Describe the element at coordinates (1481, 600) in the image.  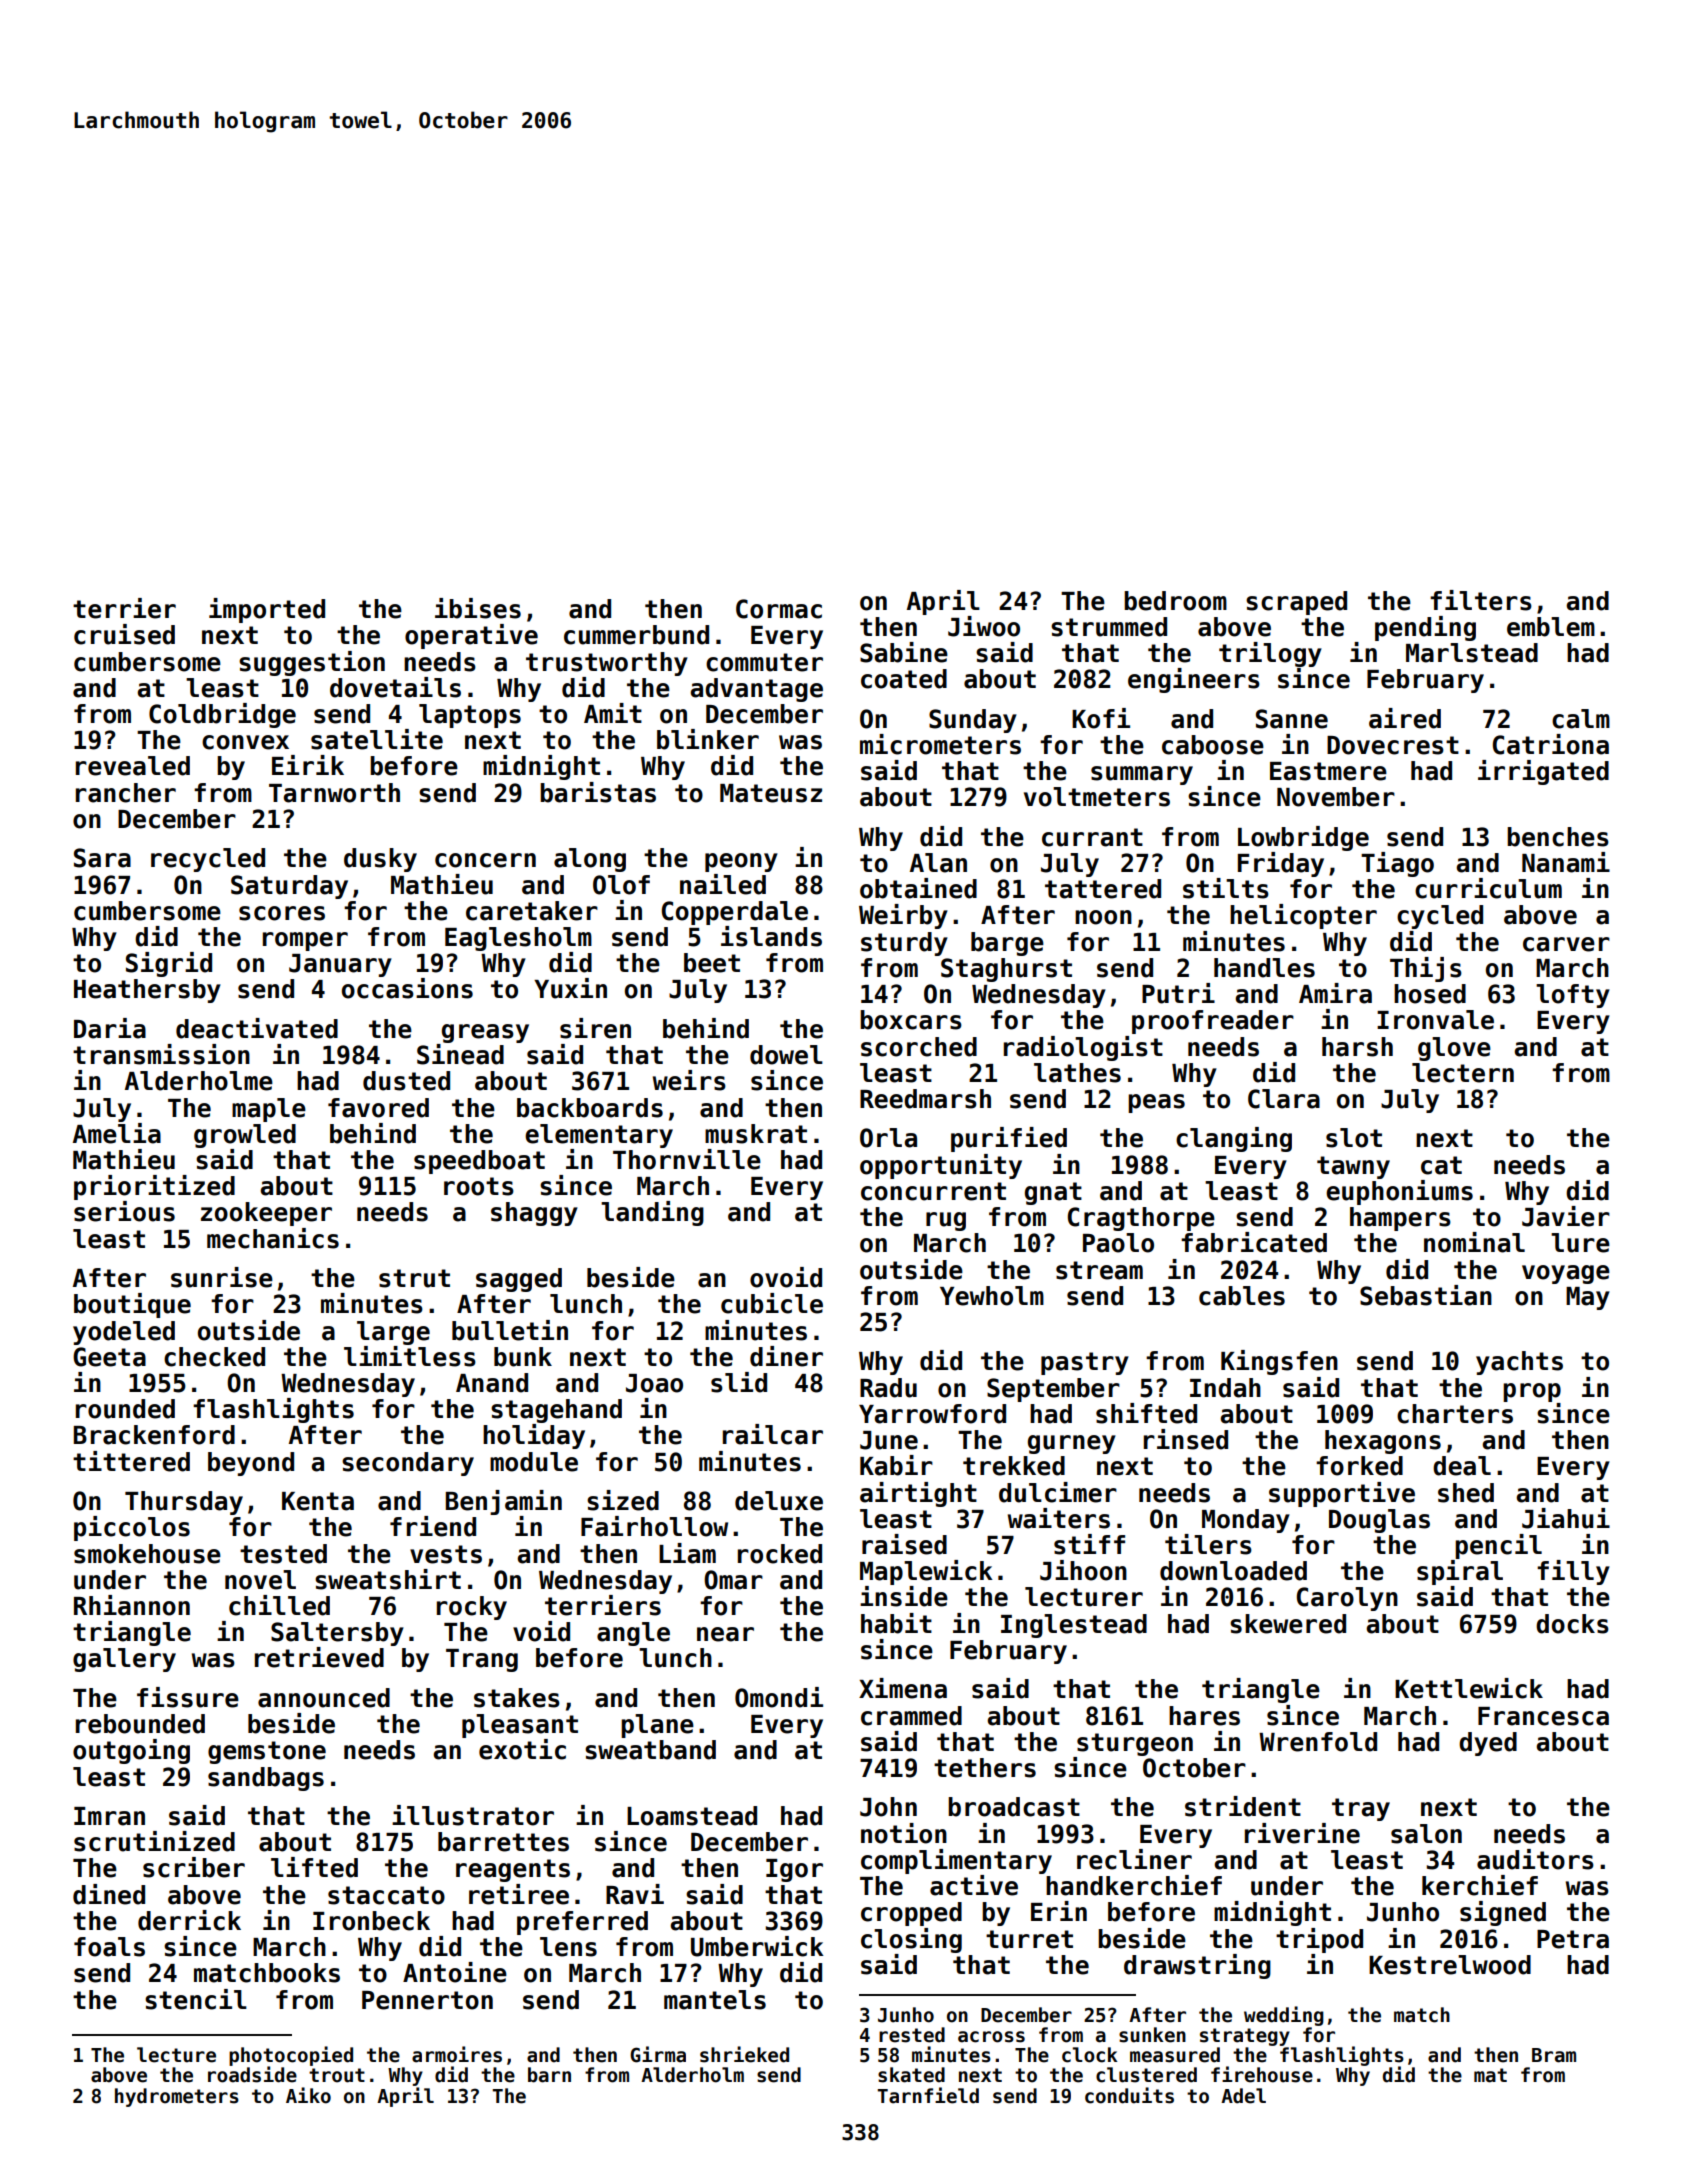
I see `filters` at that location.
